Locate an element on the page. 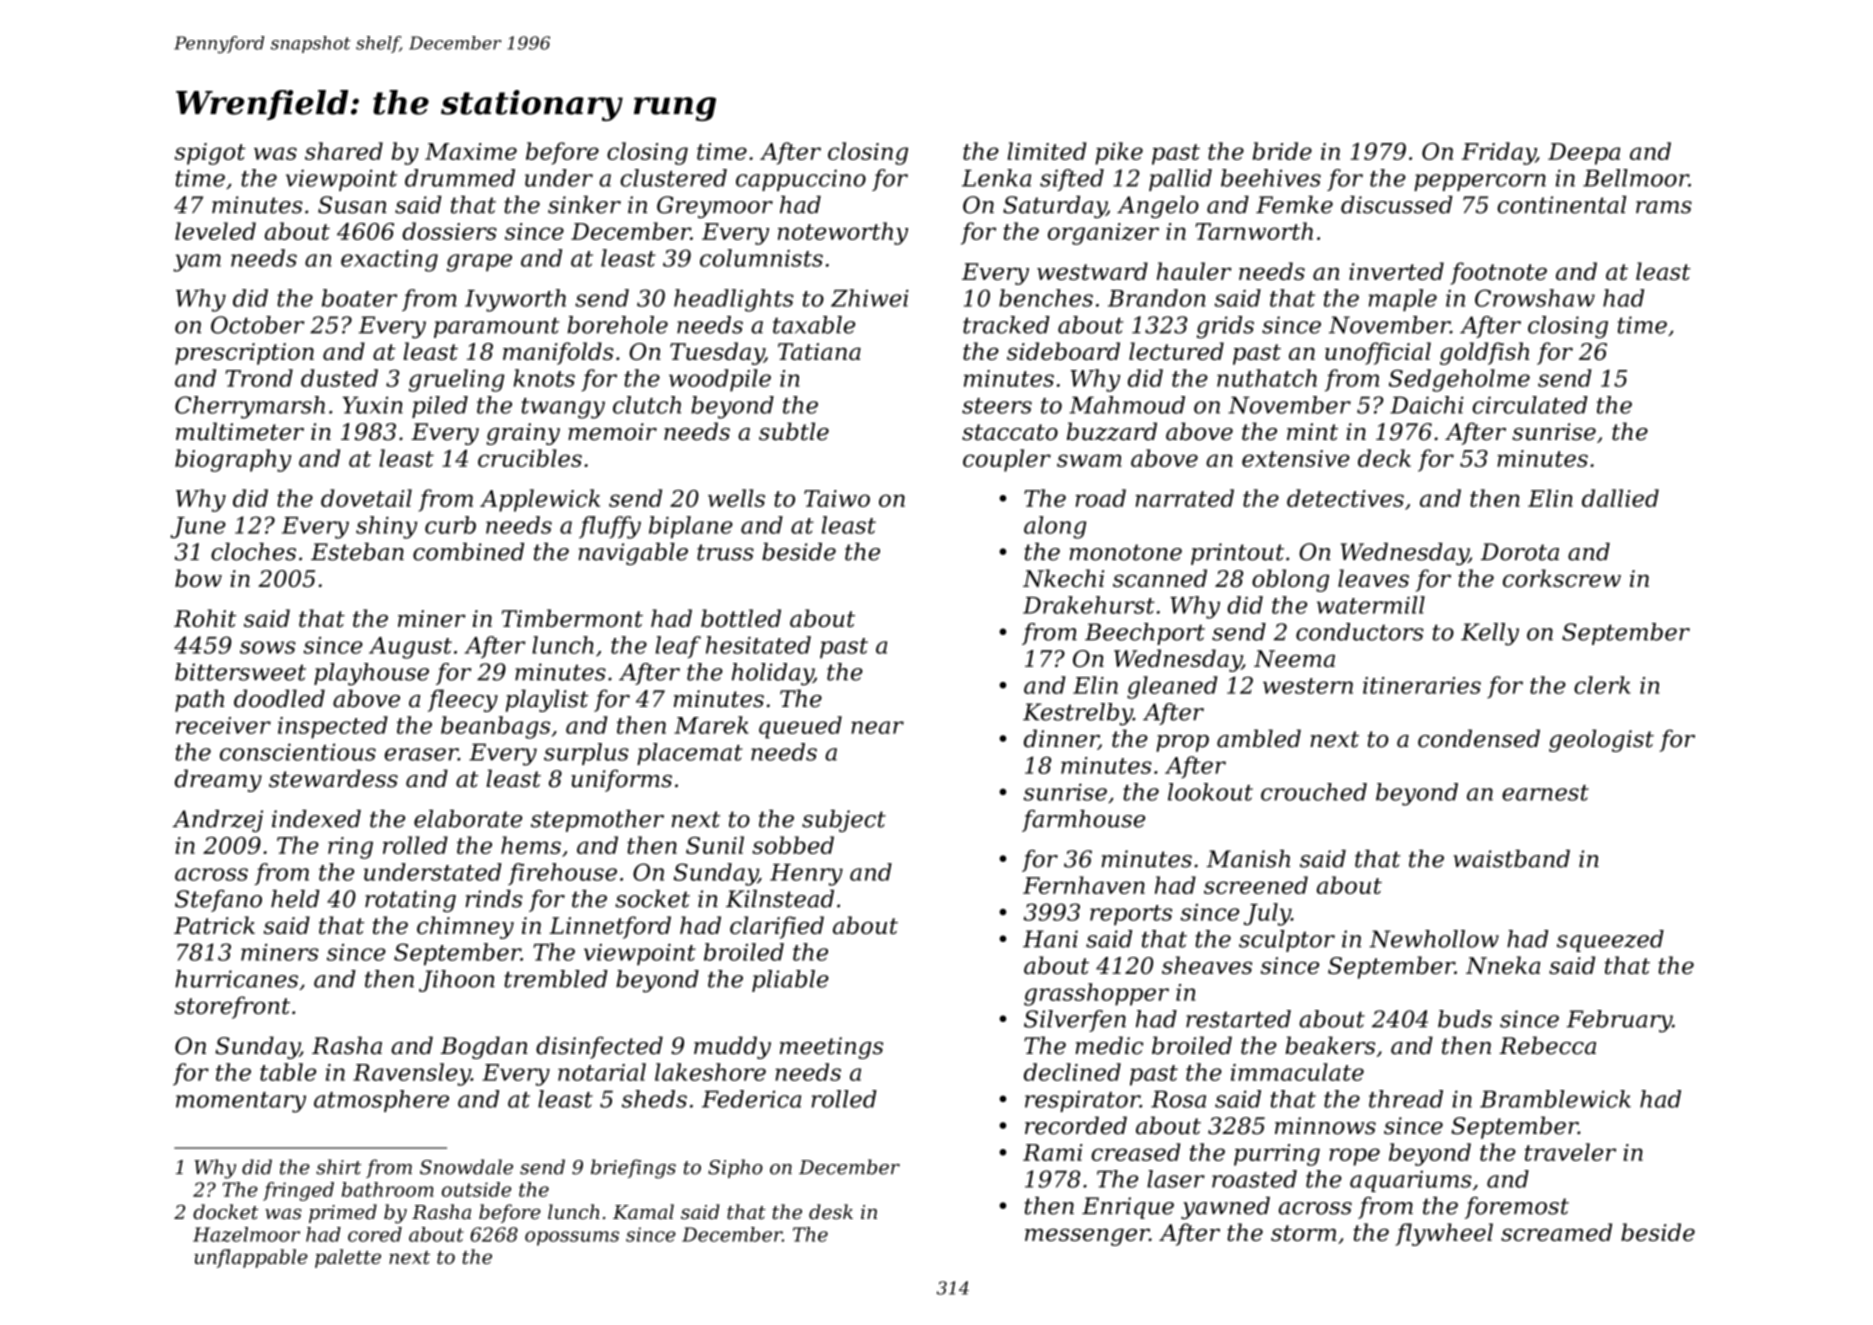 Image resolution: width=1873 pixels, height=1325 pixels. leaves is located at coordinates (1373, 578).
